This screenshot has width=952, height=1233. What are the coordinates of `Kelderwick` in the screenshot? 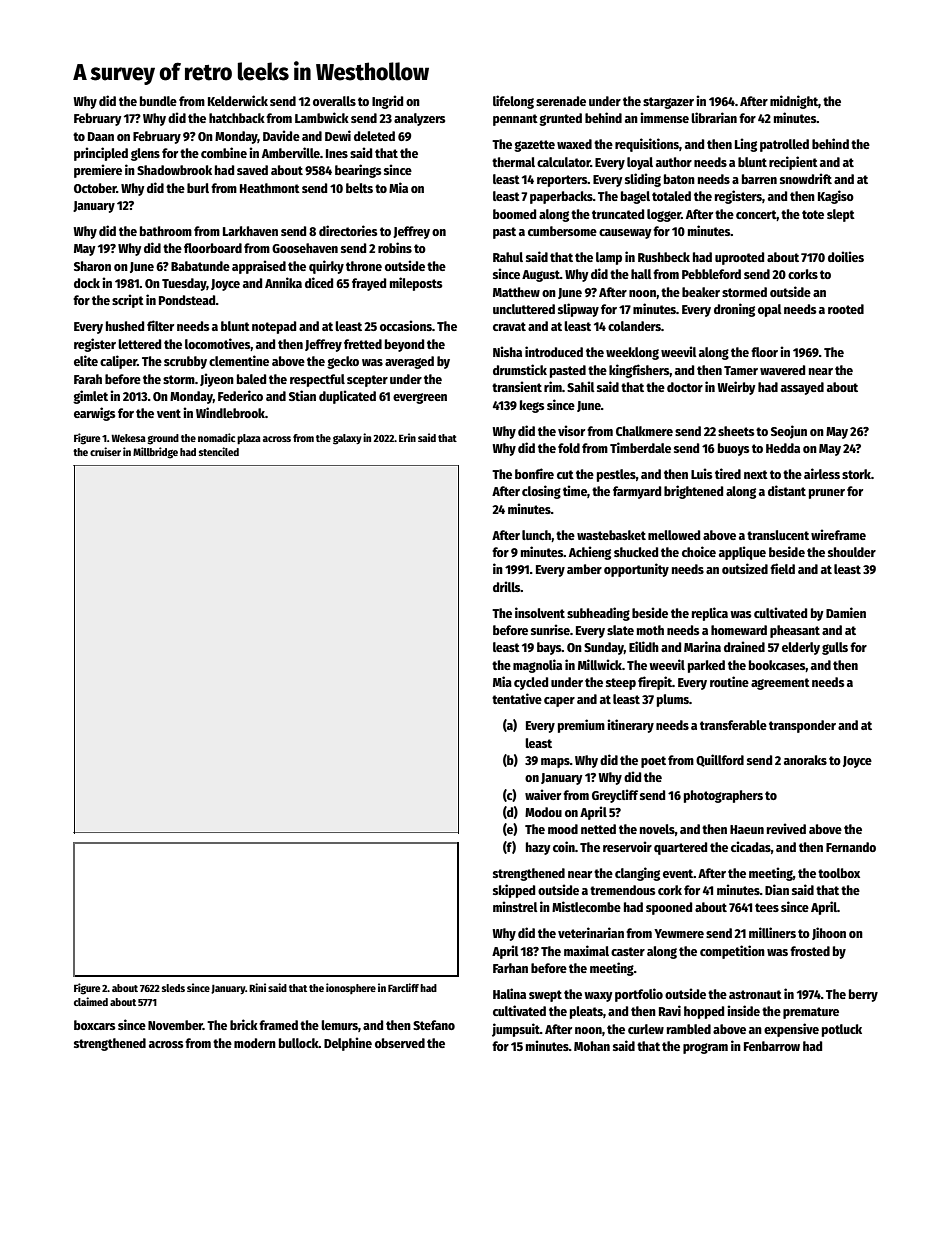 It's located at (238, 100).
